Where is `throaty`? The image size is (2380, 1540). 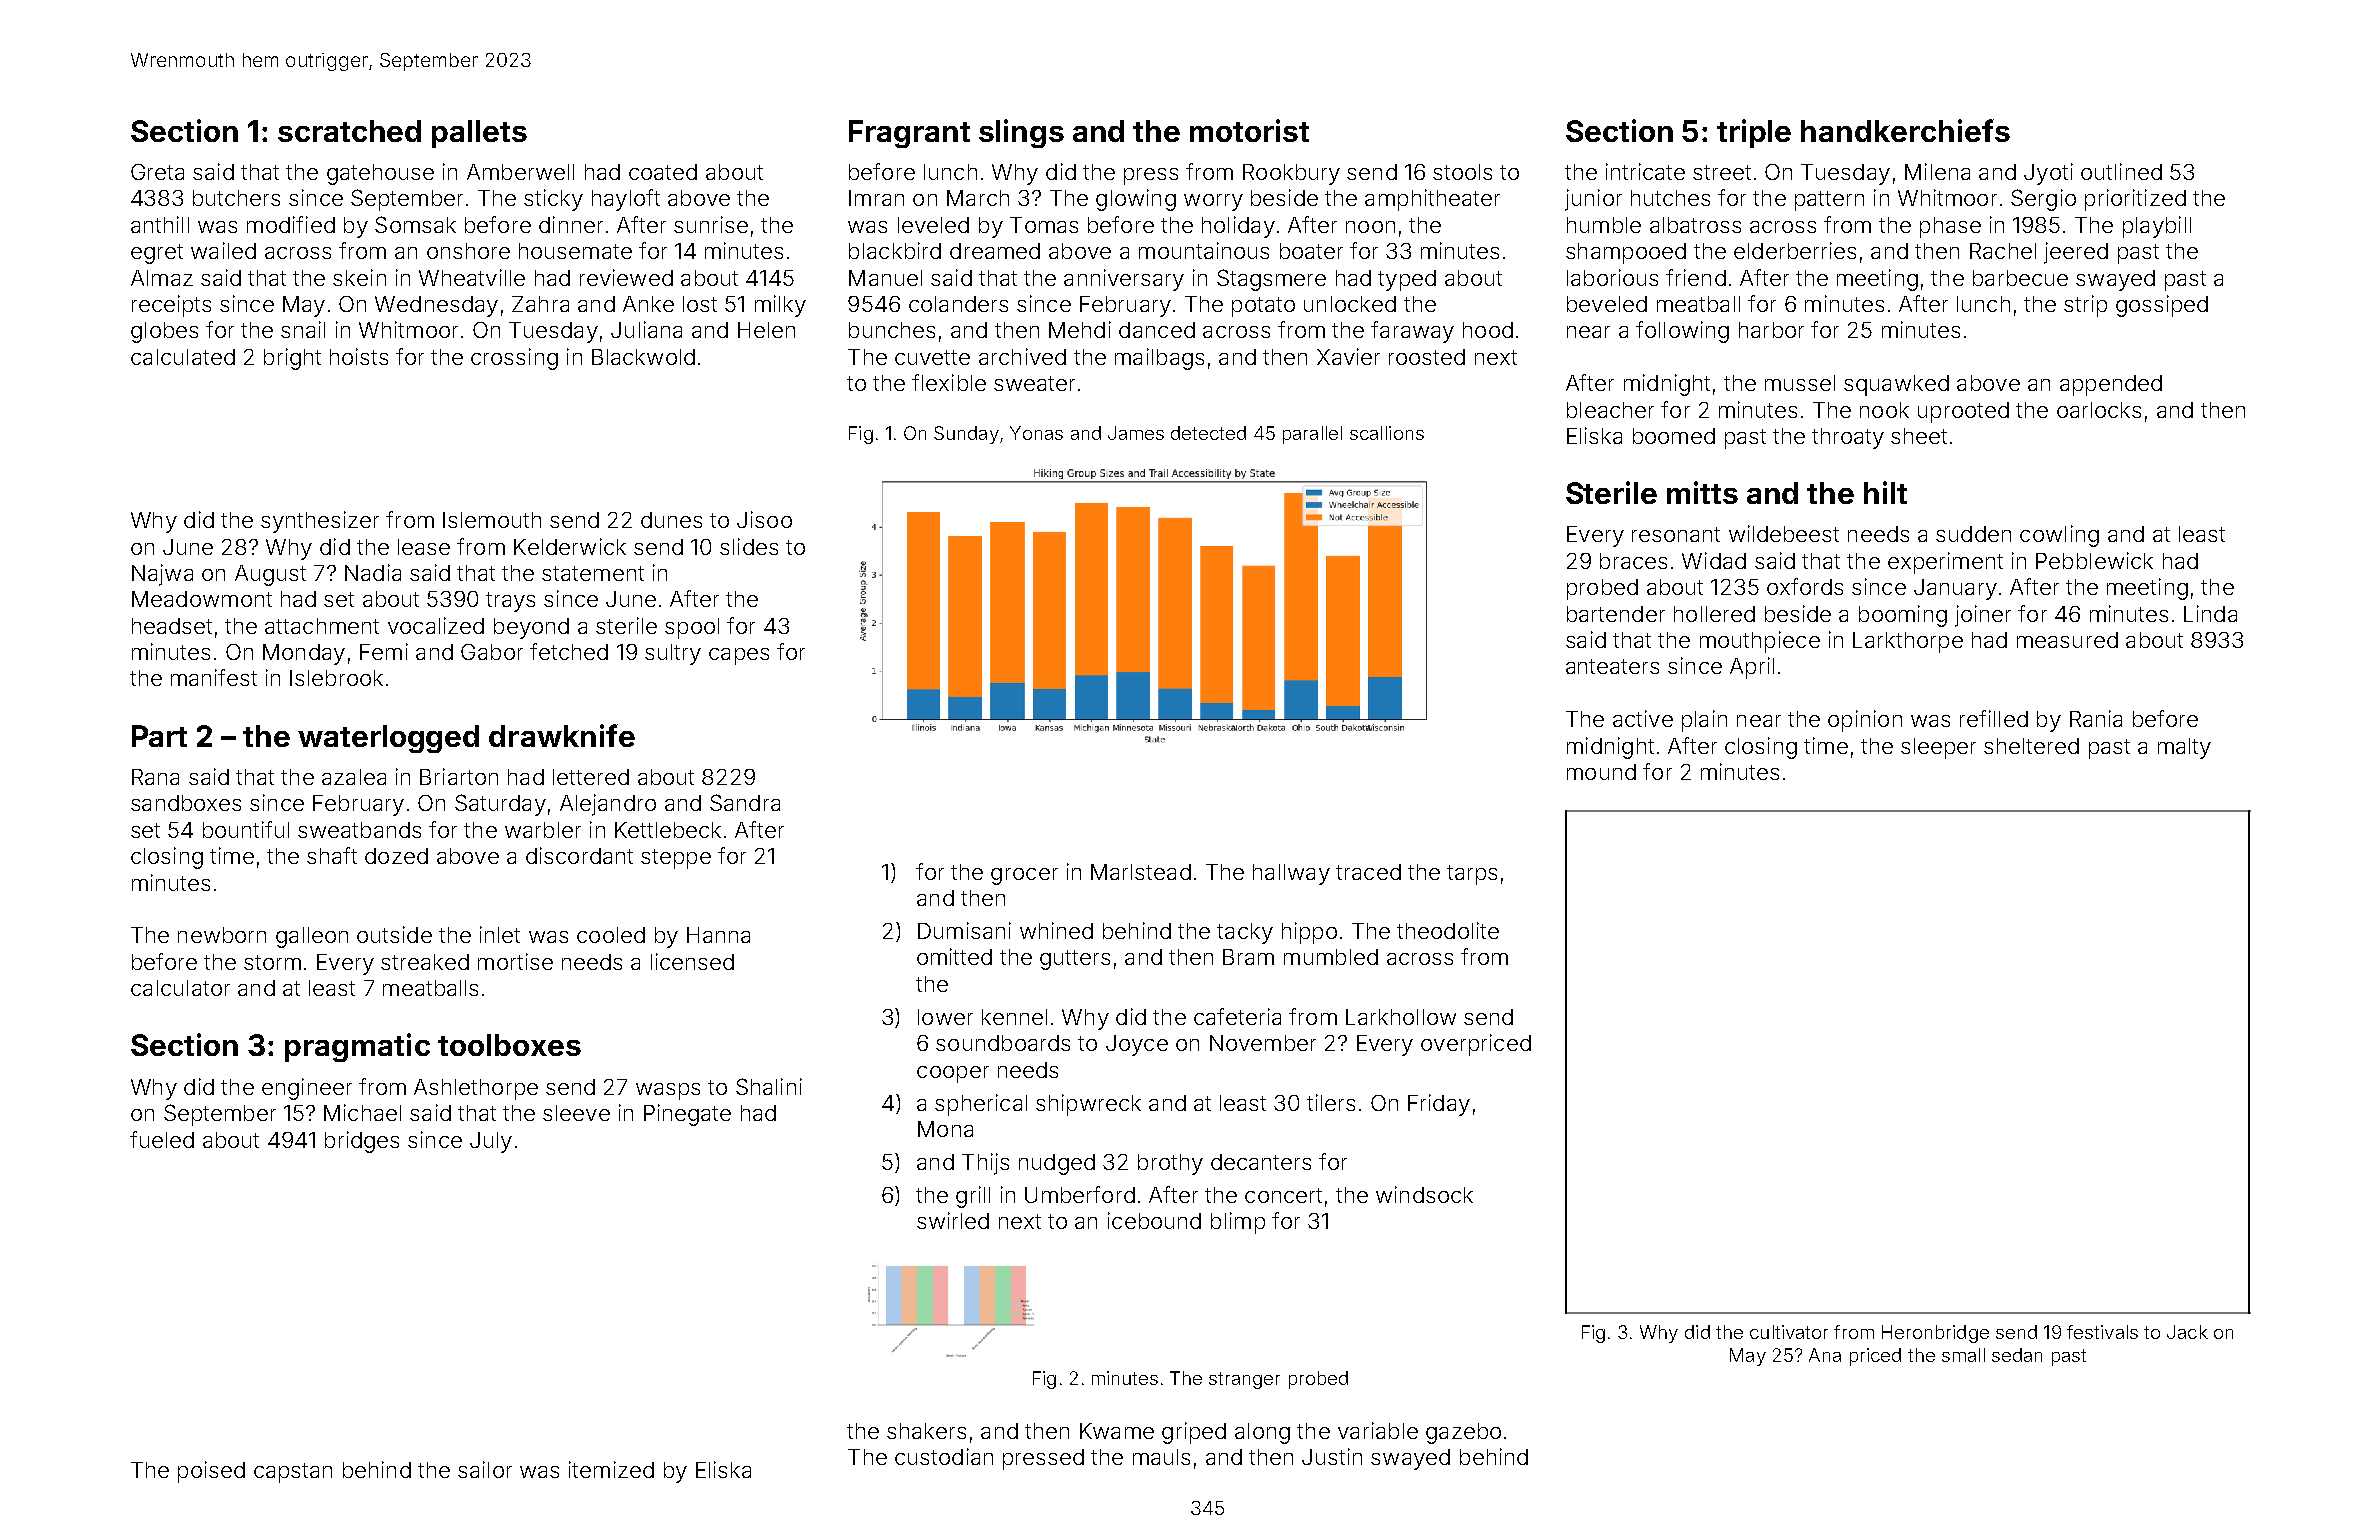
throaty is located at coordinates (1848, 438).
